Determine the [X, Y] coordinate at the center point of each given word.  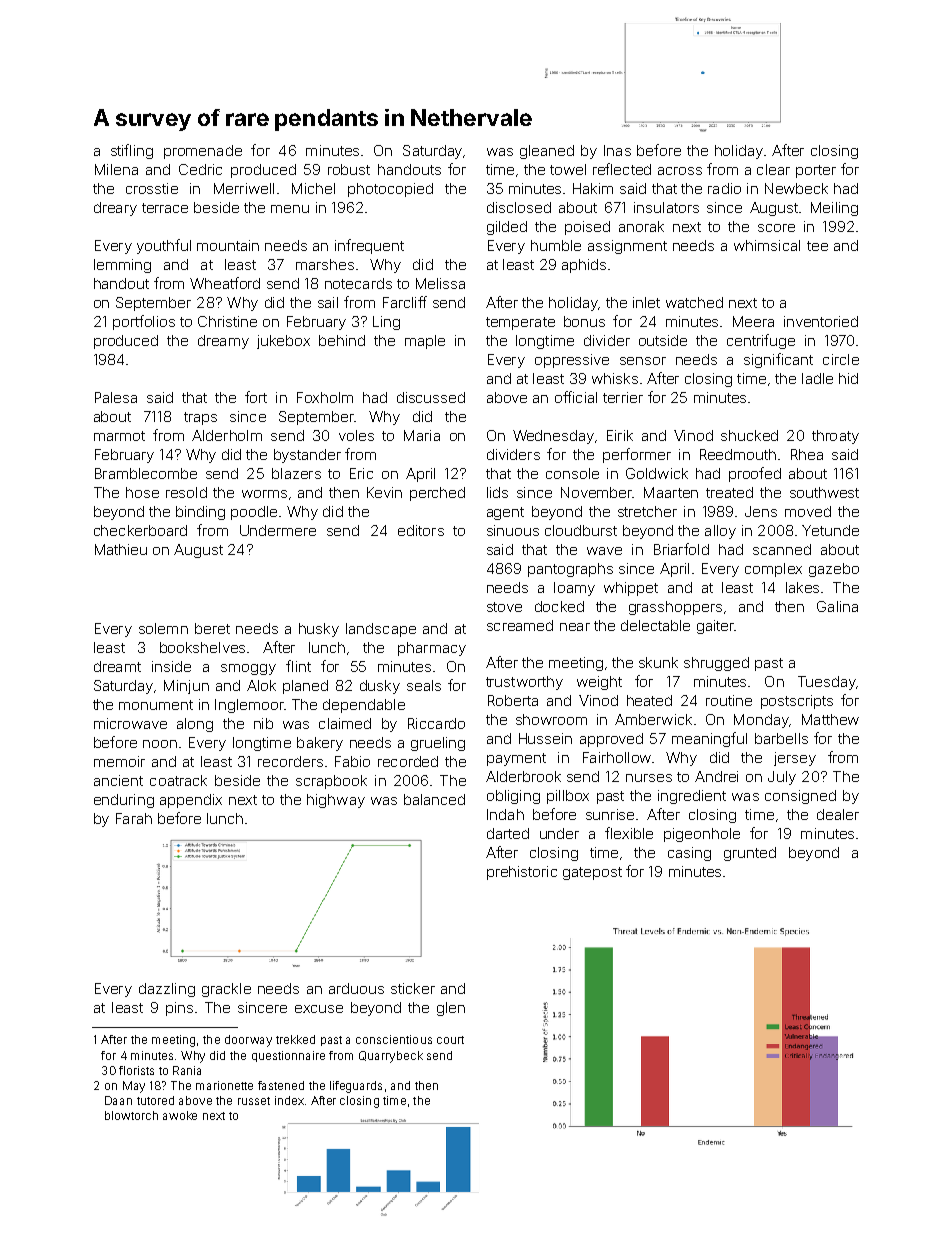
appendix [191, 801]
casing [689, 854]
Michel [313, 188]
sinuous [513, 530]
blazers [296, 473]
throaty [835, 437]
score [776, 228]
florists [136, 1070]
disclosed [519, 207]
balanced [434, 799]
